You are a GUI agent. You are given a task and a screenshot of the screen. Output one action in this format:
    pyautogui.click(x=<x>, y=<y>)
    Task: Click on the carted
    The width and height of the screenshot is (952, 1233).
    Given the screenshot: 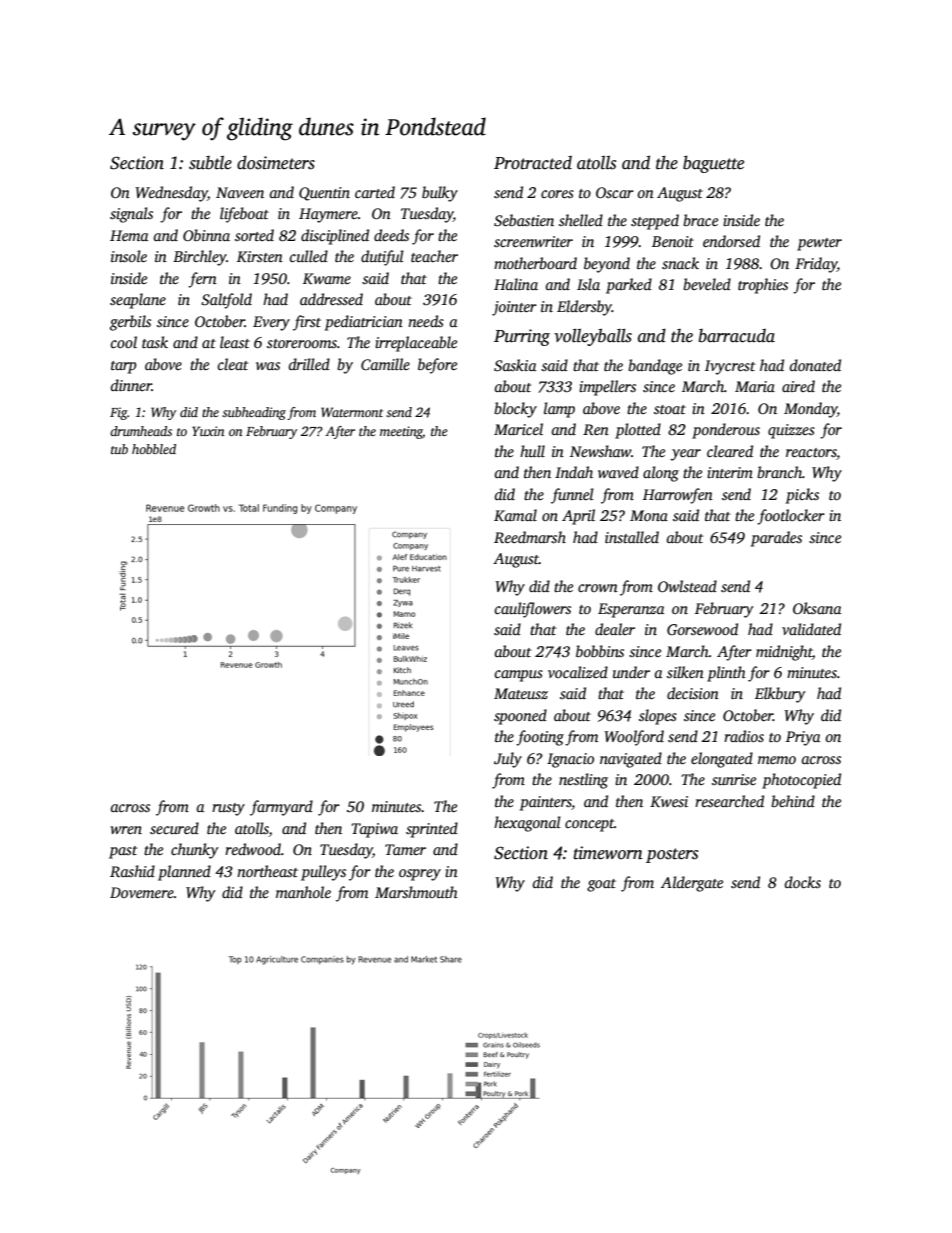 What is the action you would take?
    pyautogui.click(x=375, y=192)
